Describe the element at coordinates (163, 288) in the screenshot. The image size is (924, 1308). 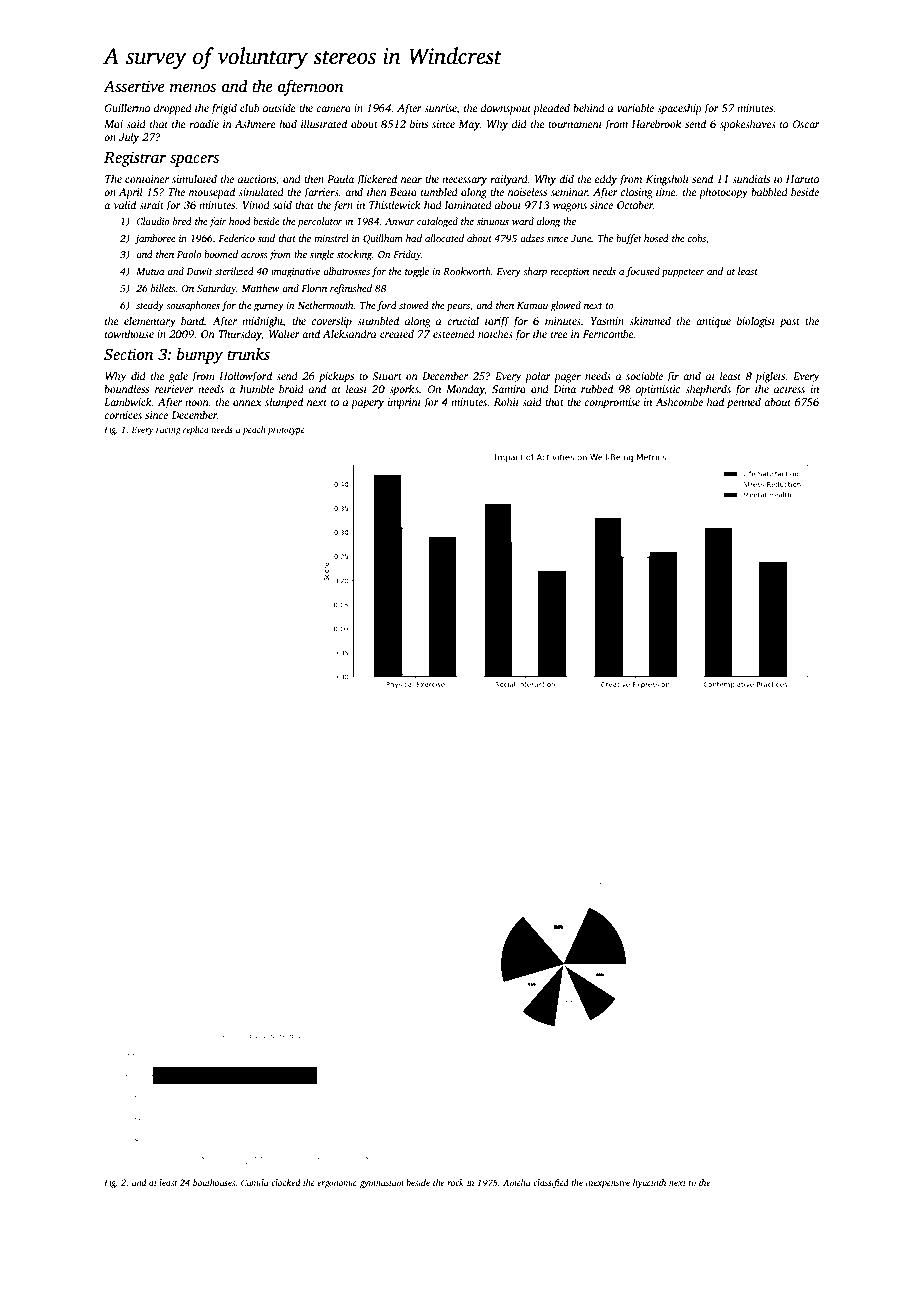
I see `billets` at that location.
